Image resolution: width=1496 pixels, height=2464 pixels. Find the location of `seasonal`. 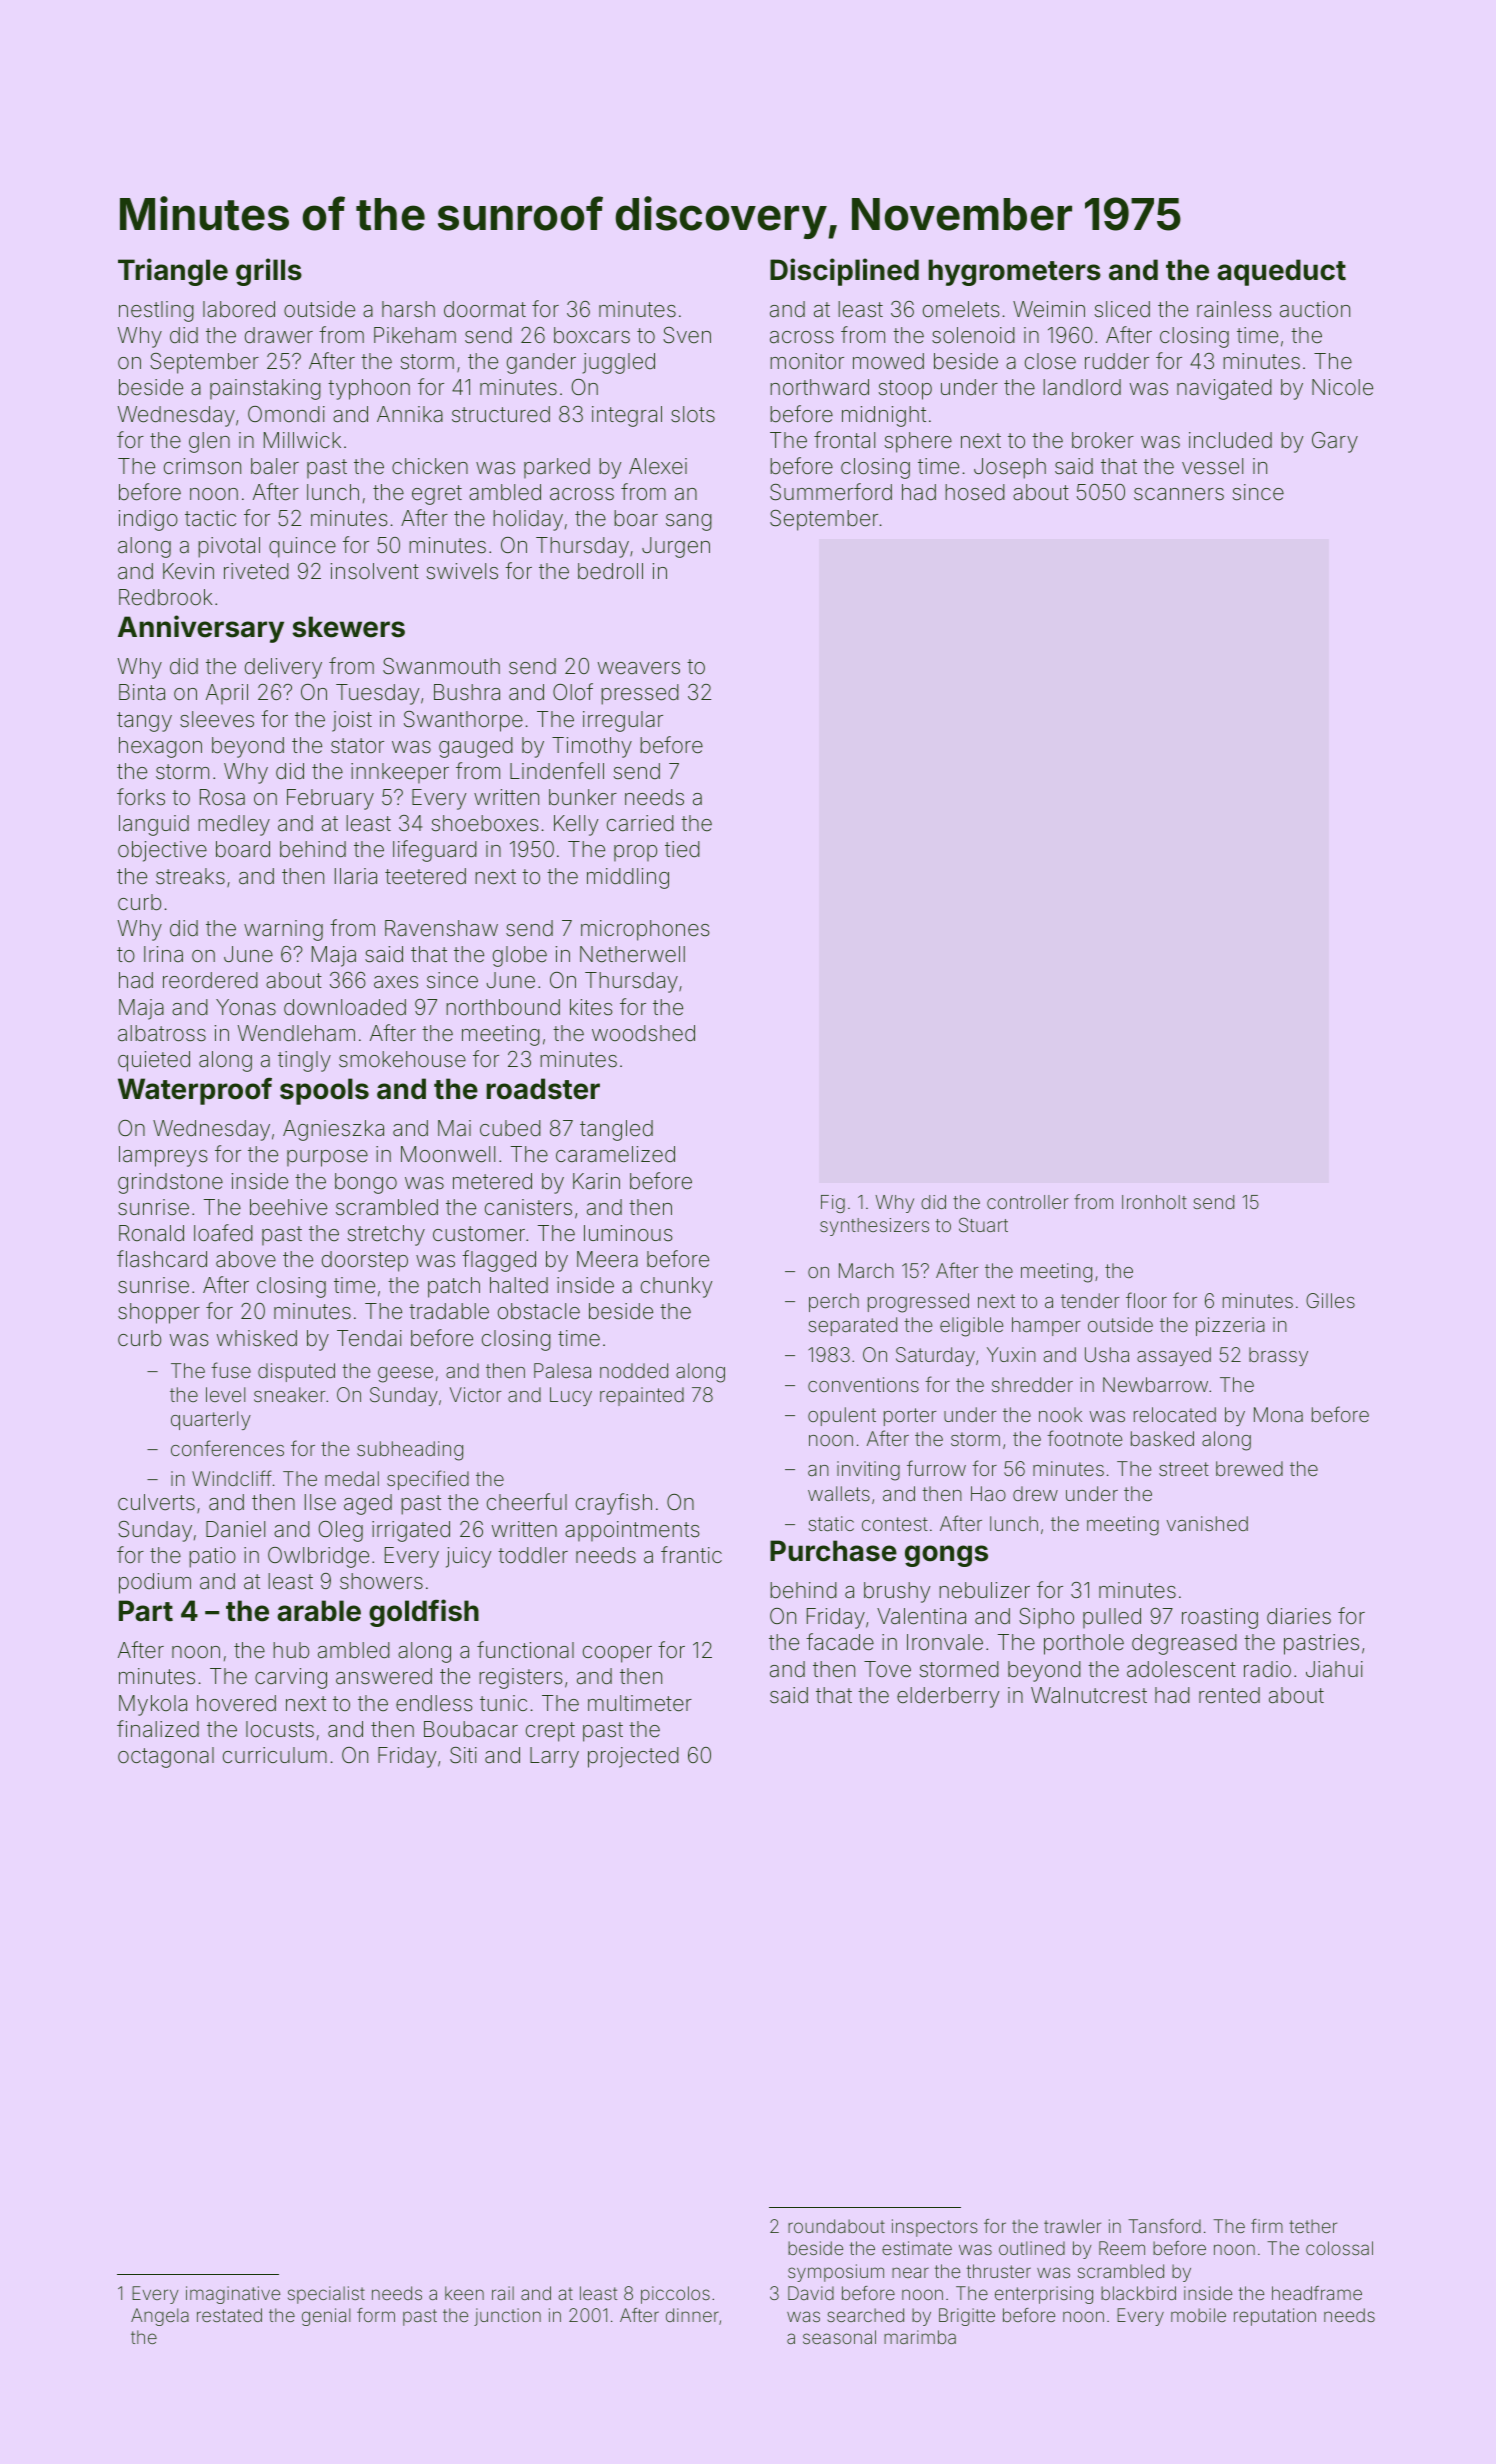

seasonal is located at coordinates (839, 2337).
